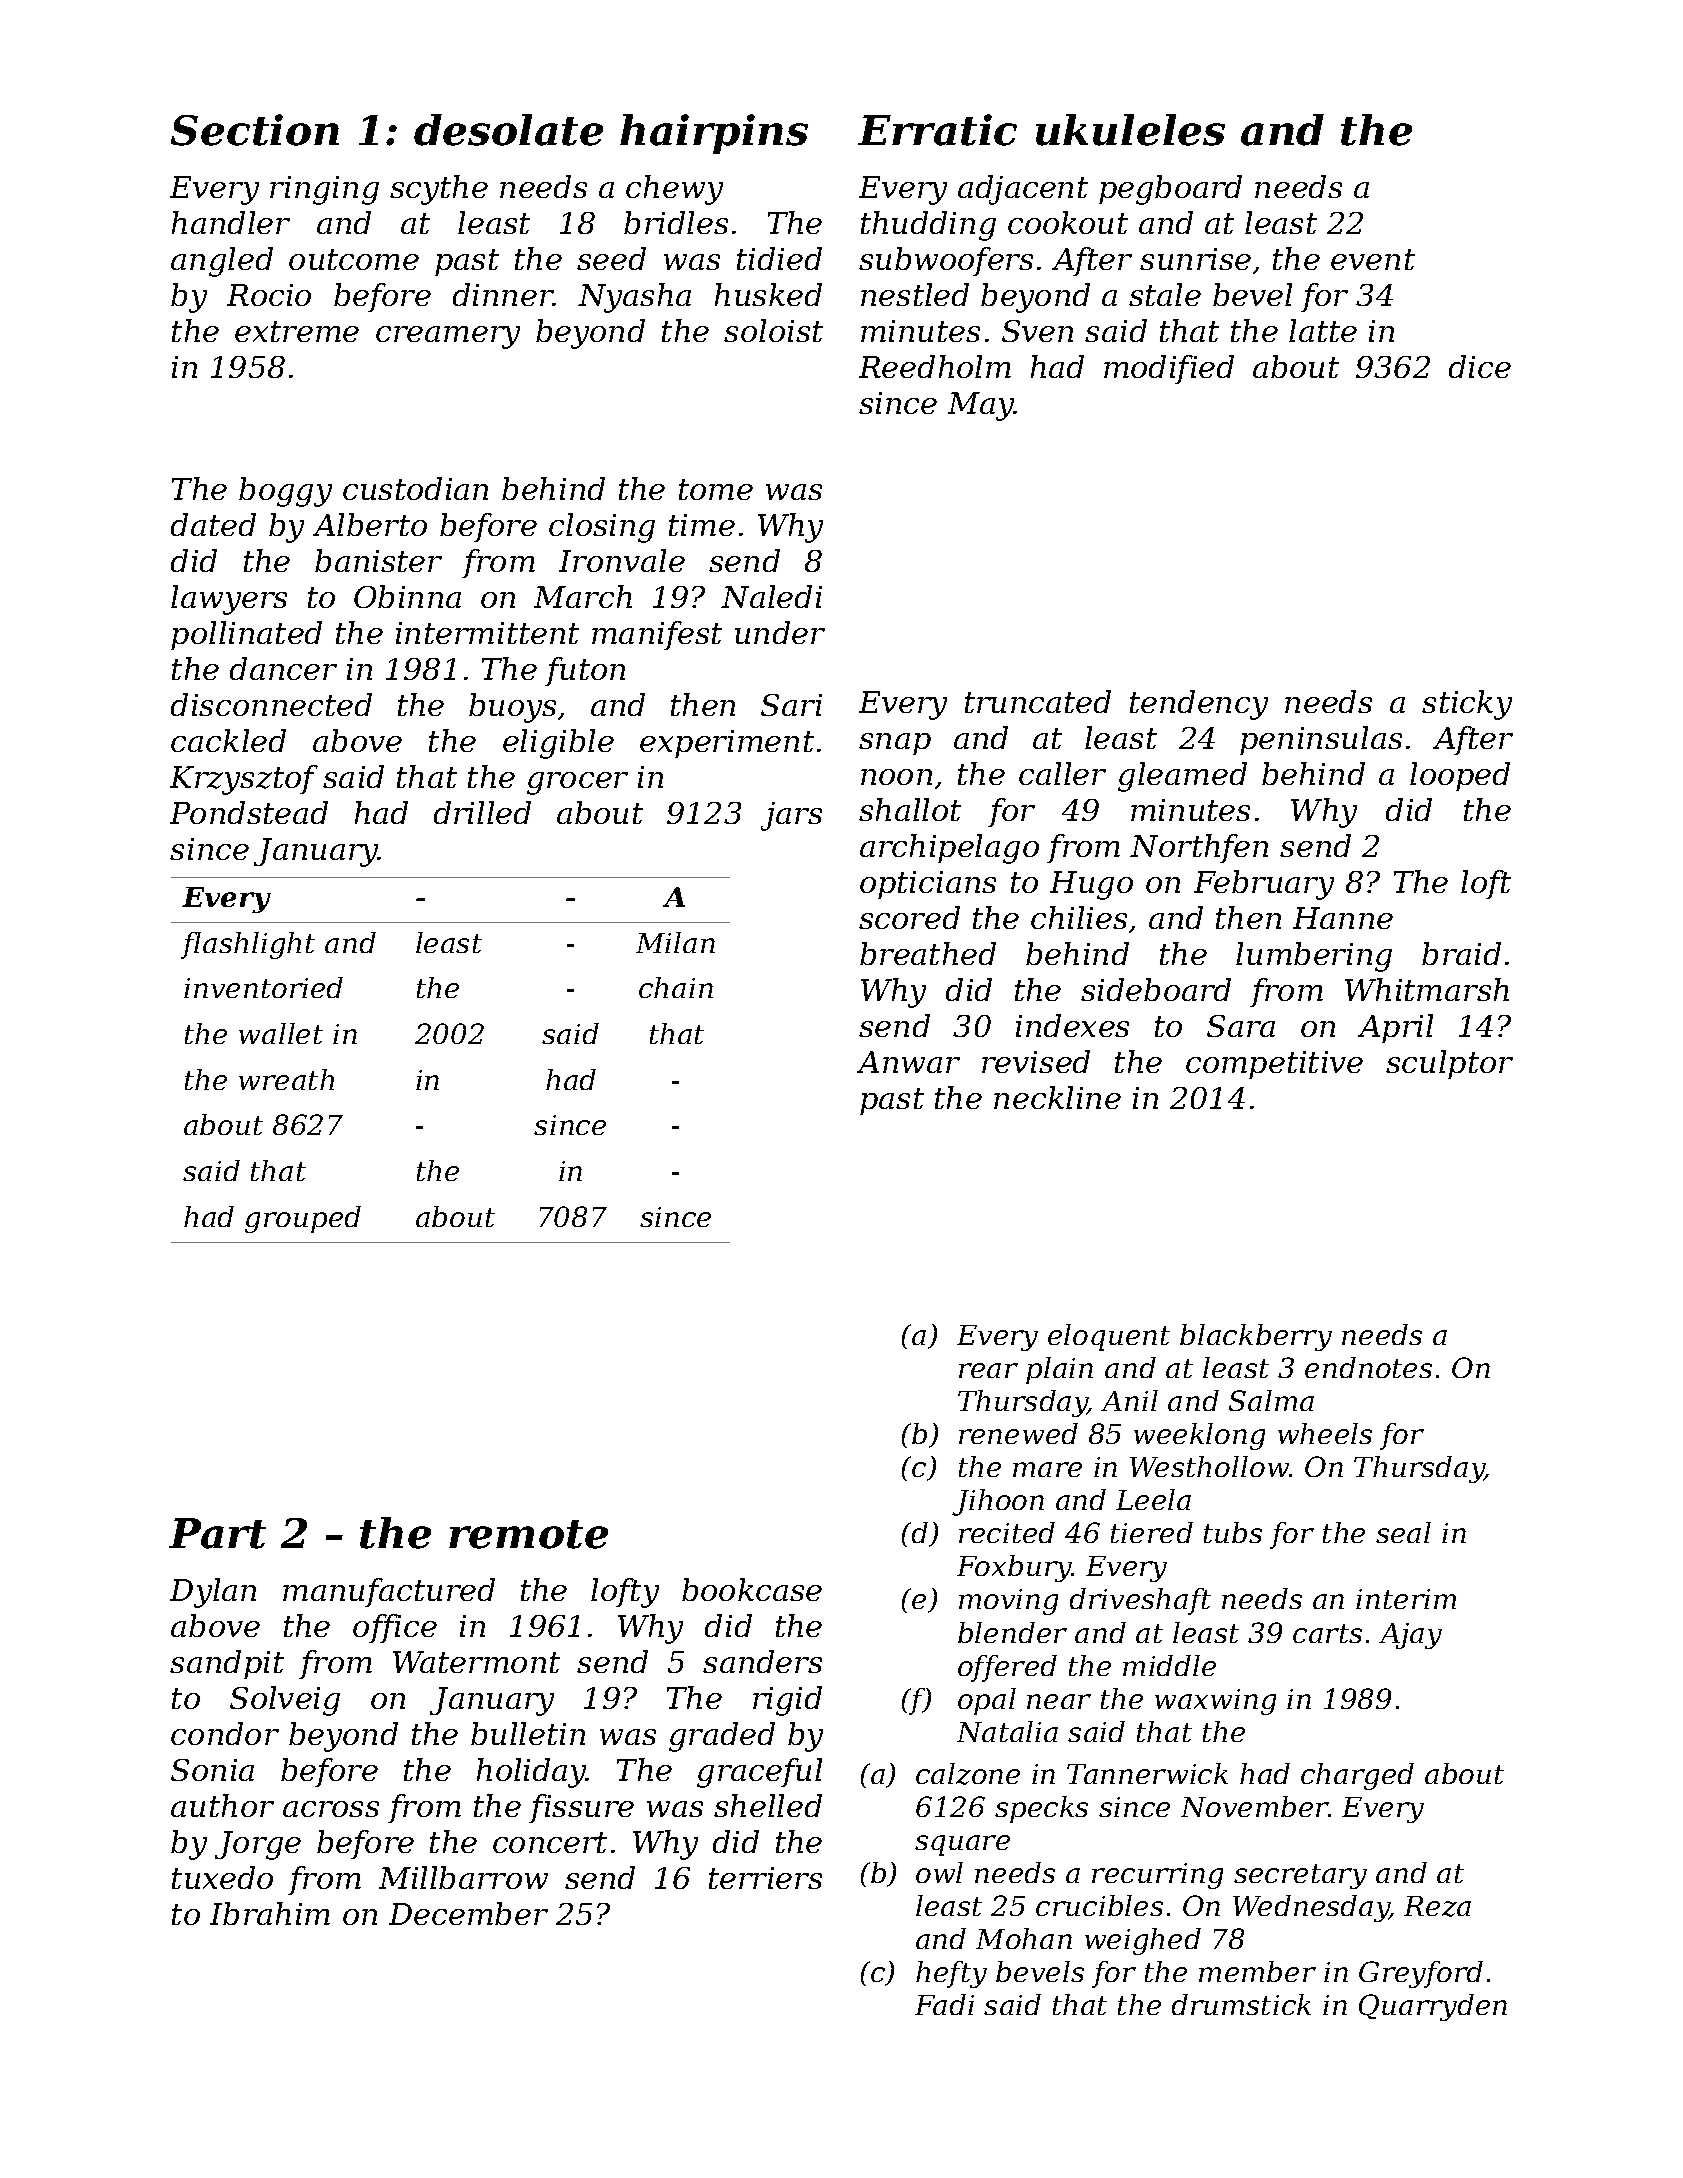 The image size is (1683, 2178). Describe the element at coordinates (1373, 259) in the screenshot. I see `event` at that location.
